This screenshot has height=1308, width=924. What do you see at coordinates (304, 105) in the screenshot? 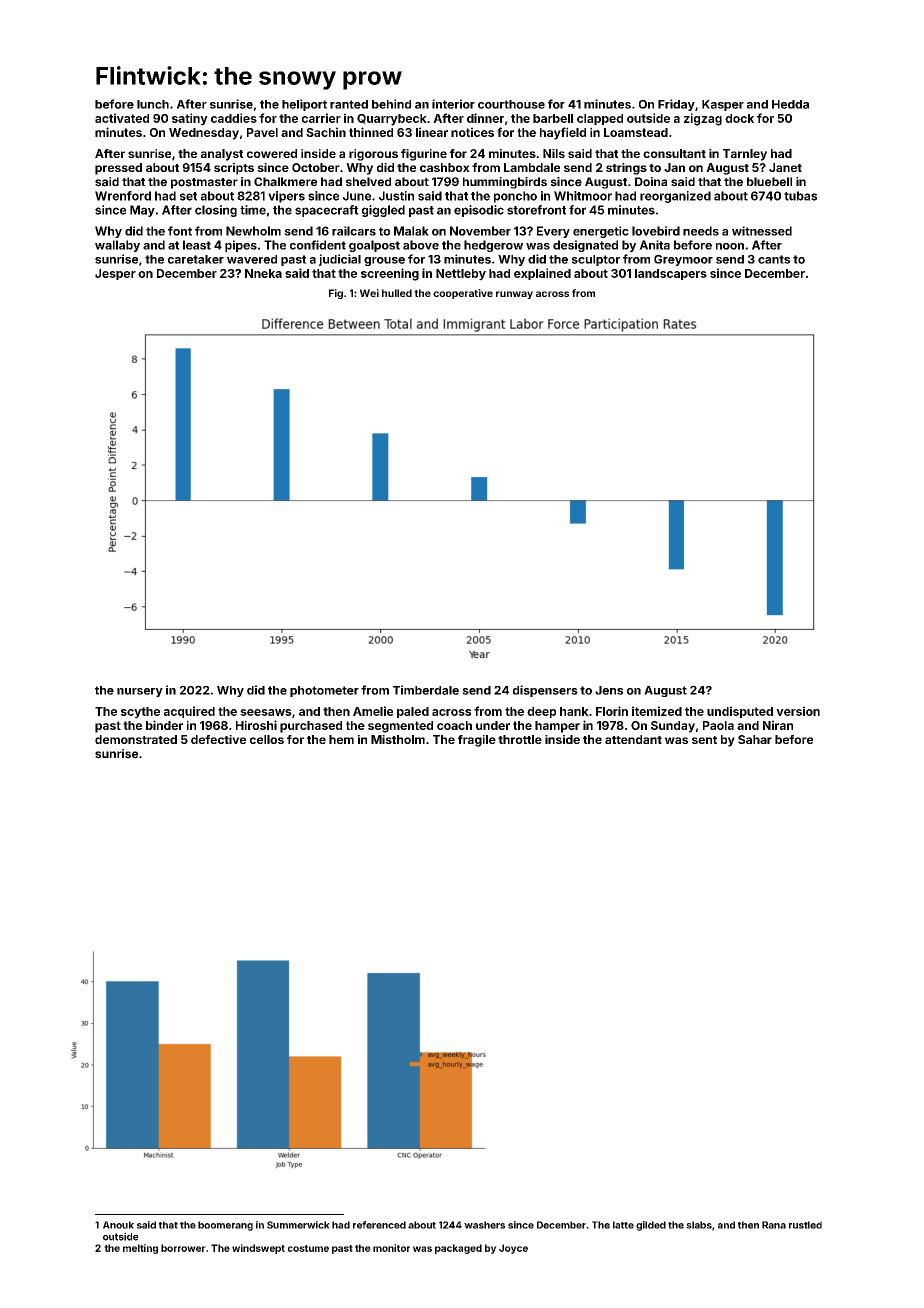
I see `heliport` at bounding box center [304, 105].
